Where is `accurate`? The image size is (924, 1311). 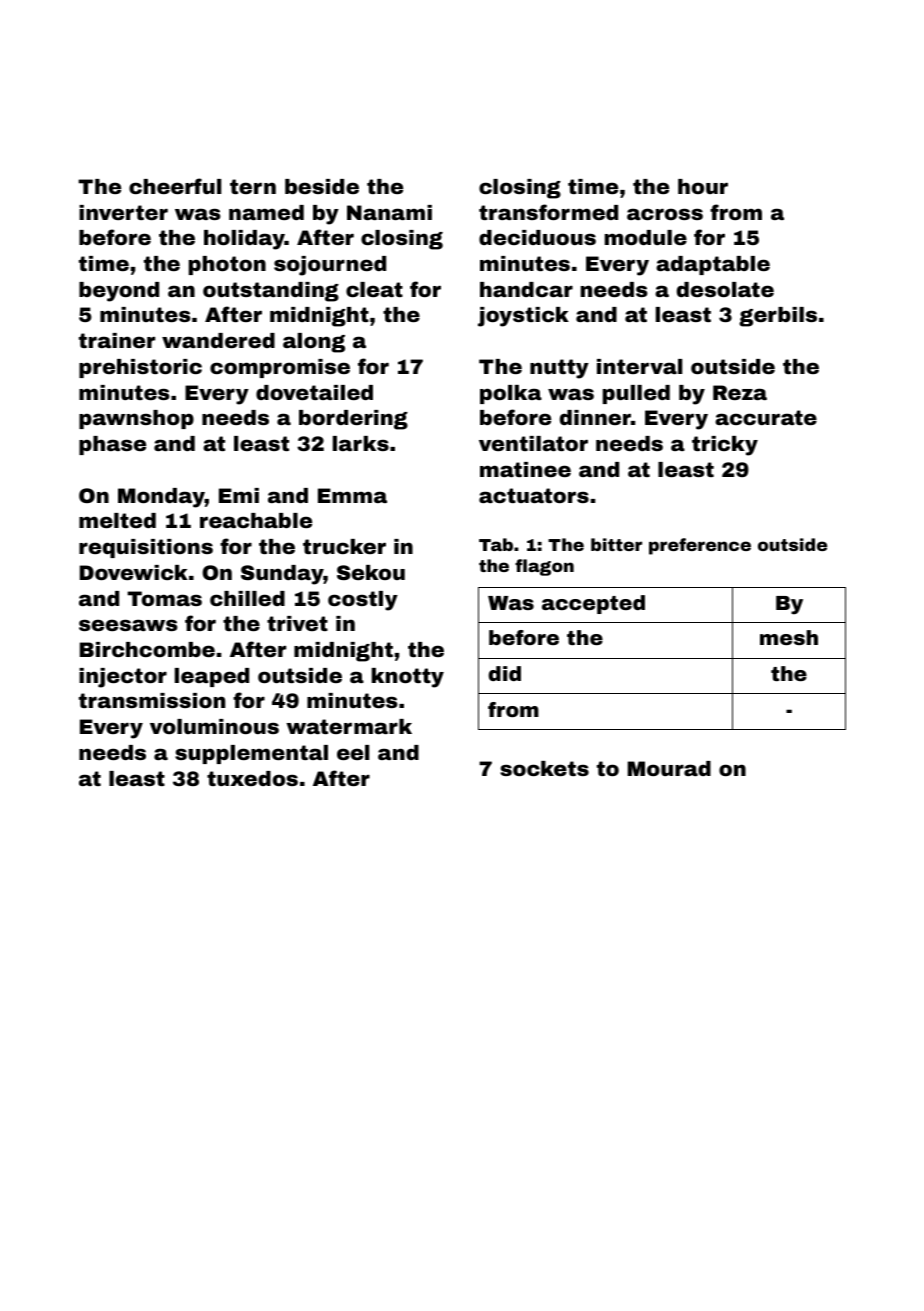
accurate is located at coordinates (766, 417).
